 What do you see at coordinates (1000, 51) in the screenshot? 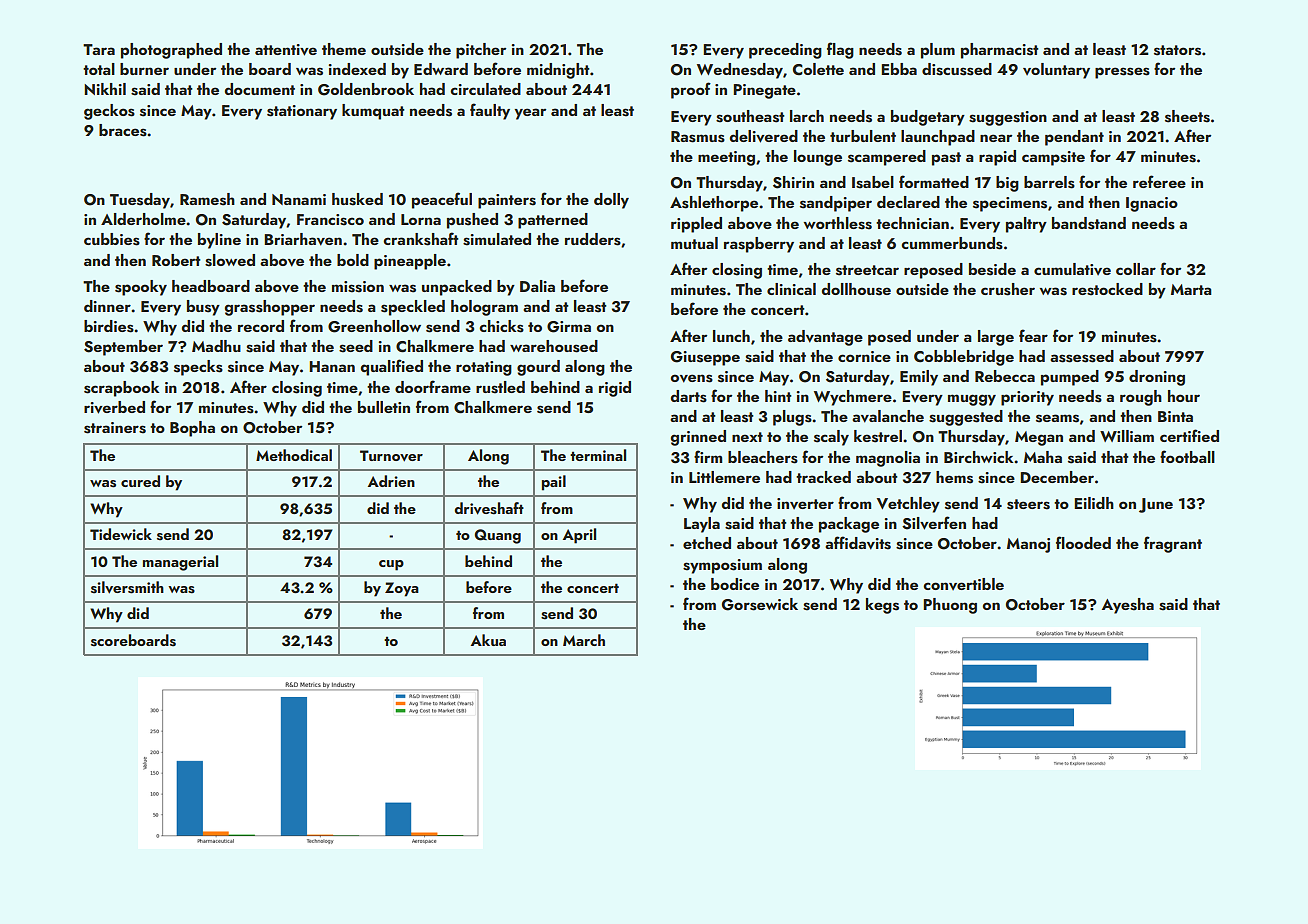
I see `pharmacist` at bounding box center [1000, 51].
